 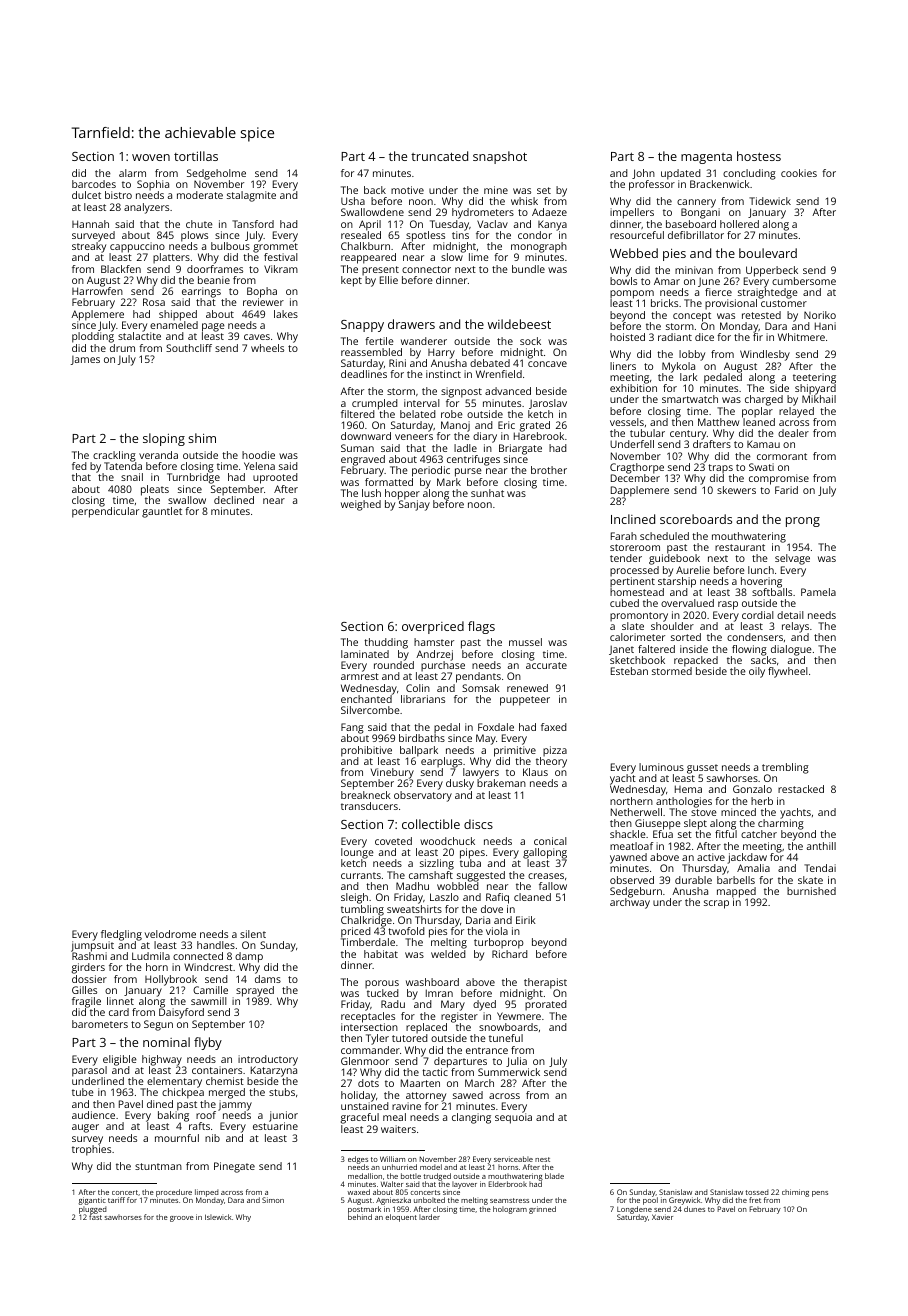 I want to click on waxed, so click(x=359, y=1192).
